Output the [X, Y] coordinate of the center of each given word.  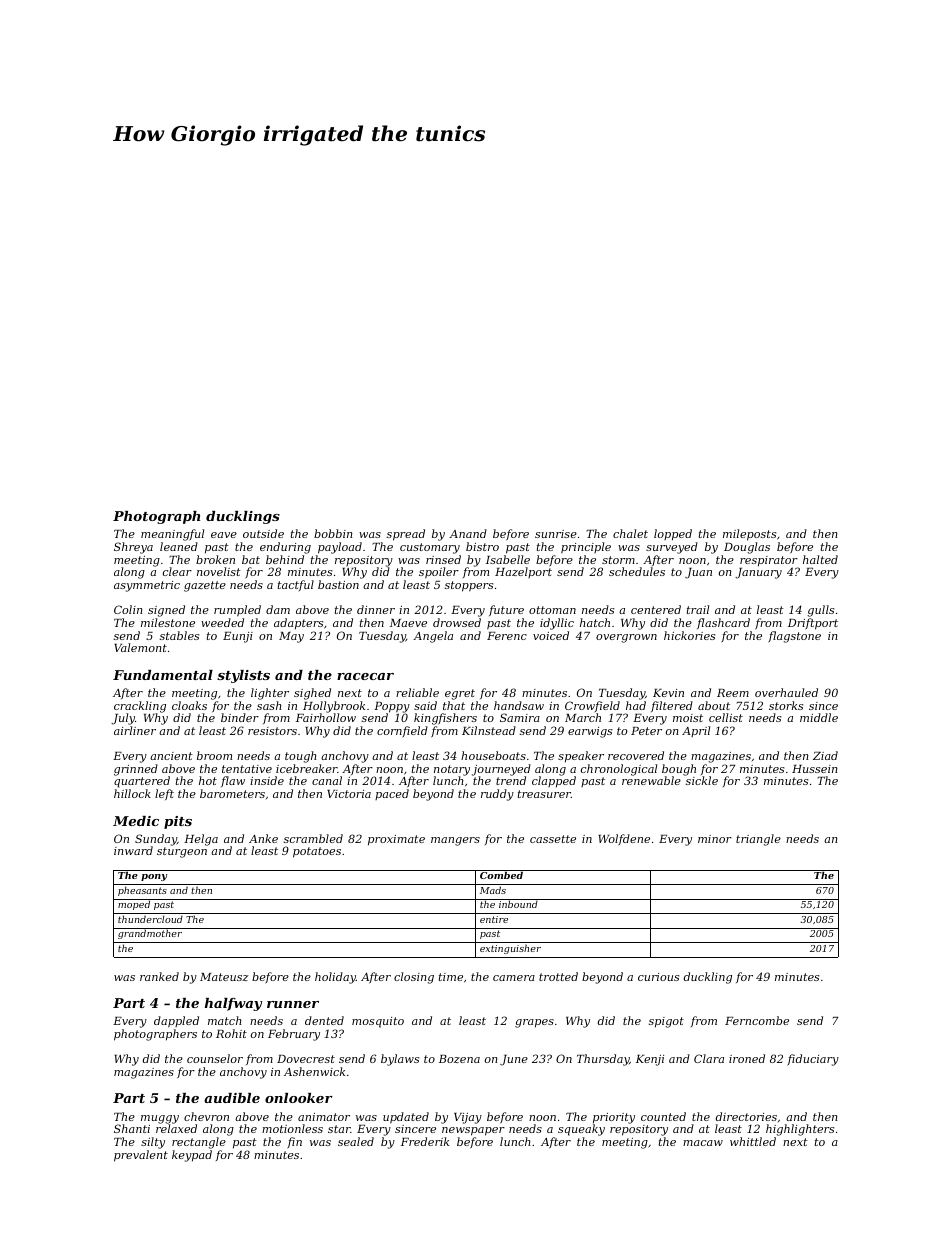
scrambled [313, 838]
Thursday [603, 1060]
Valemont [140, 647]
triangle [758, 840]
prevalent [141, 1156]
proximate [396, 840]
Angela [433, 637]
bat [251, 559]
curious [658, 977]
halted [820, 559]
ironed [747, 1058]
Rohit [231, 1033]
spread [406, 535]
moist [688, 718]
